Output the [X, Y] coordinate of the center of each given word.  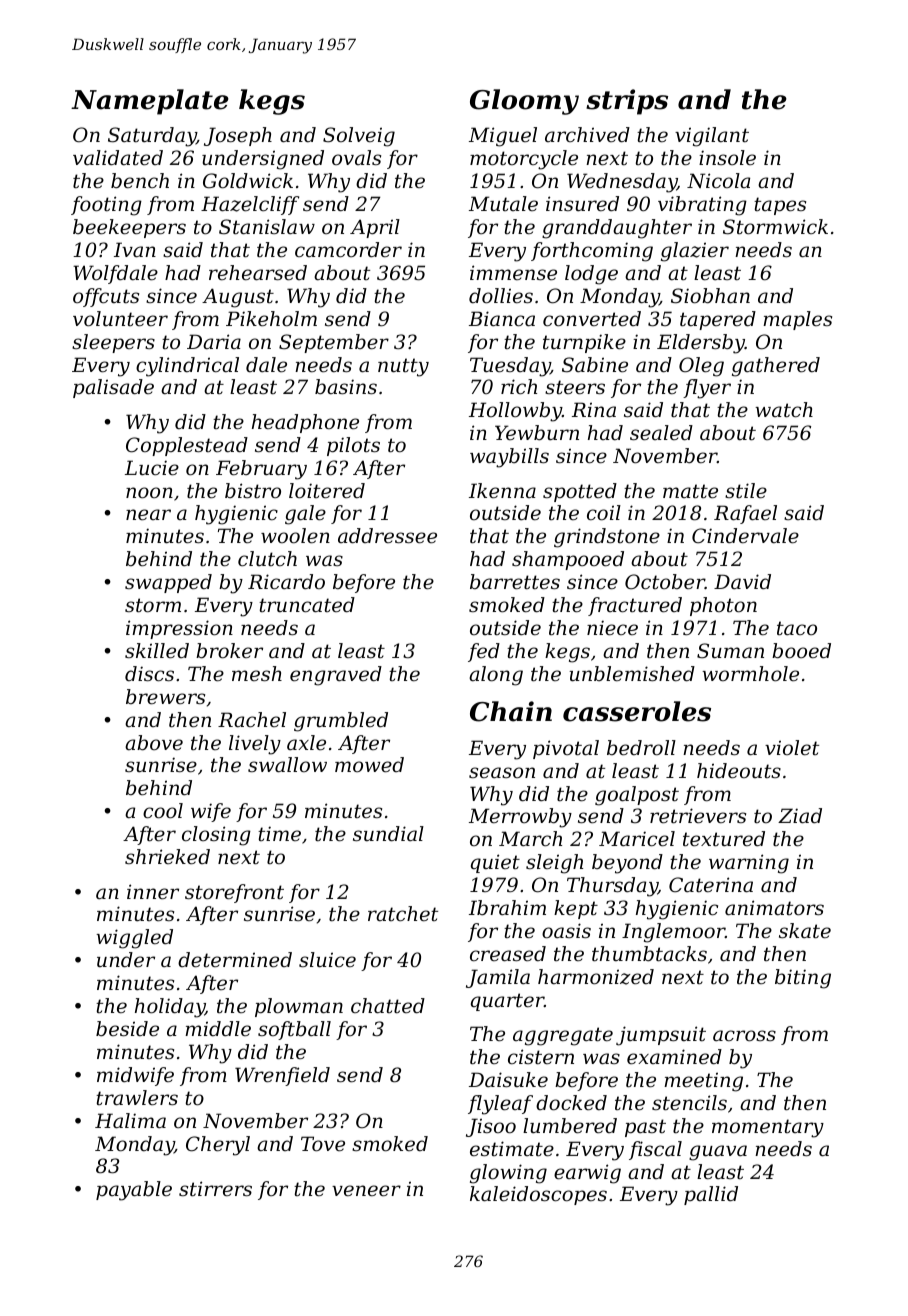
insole [727, 157]
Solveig [359, 137]
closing [216, 836]
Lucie [152, 468]
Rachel [252, 720]
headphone [305, 423]
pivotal [566, 749]
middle [218, 1029]
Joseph [238, 136]
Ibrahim [507, 908]
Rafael [745, 514]
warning [749, 864]
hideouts [739, 771]
